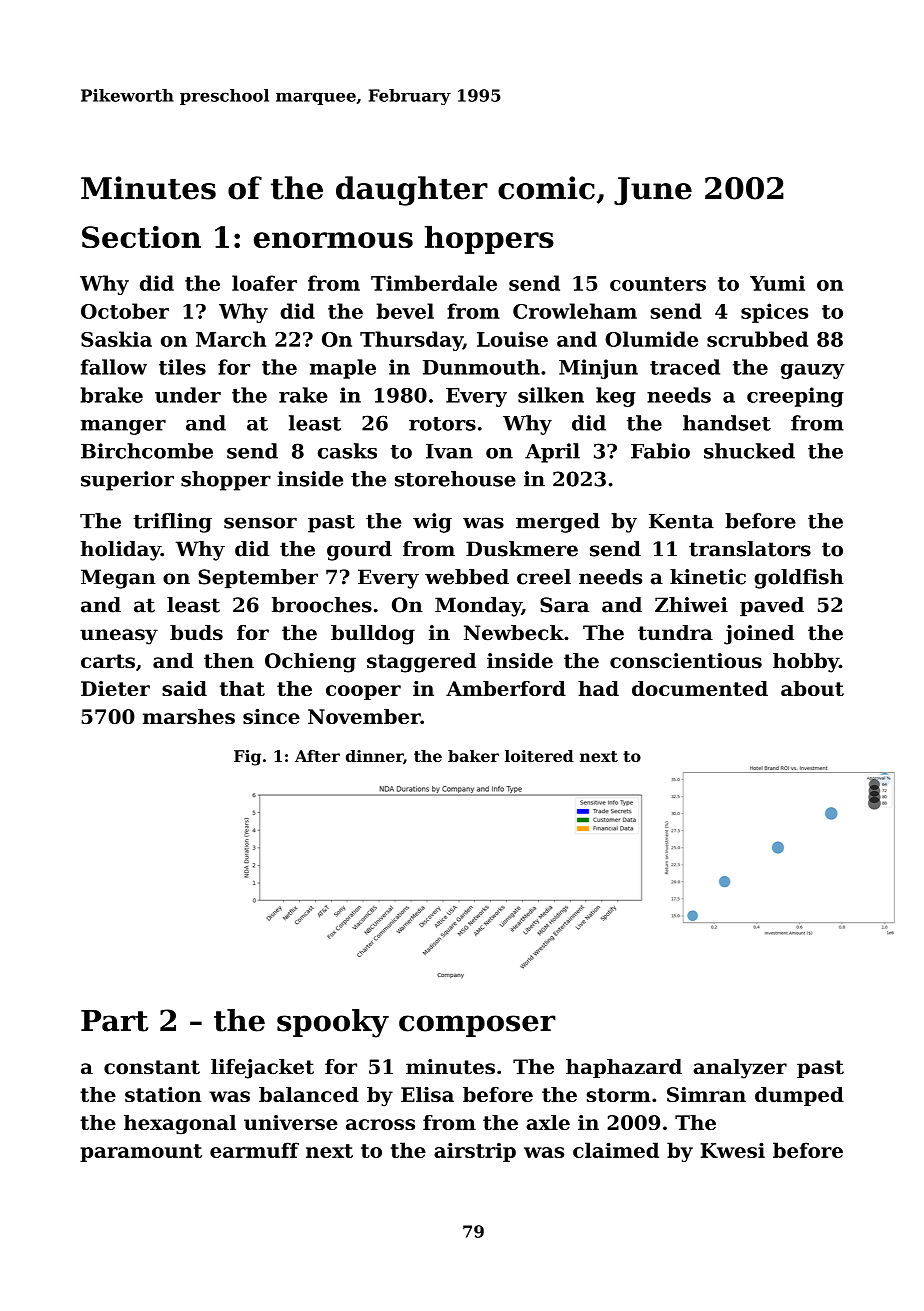  What do you see at coordinates (455, 479) in the image?
I see `storehouse` at bounding box center [455, 479].
